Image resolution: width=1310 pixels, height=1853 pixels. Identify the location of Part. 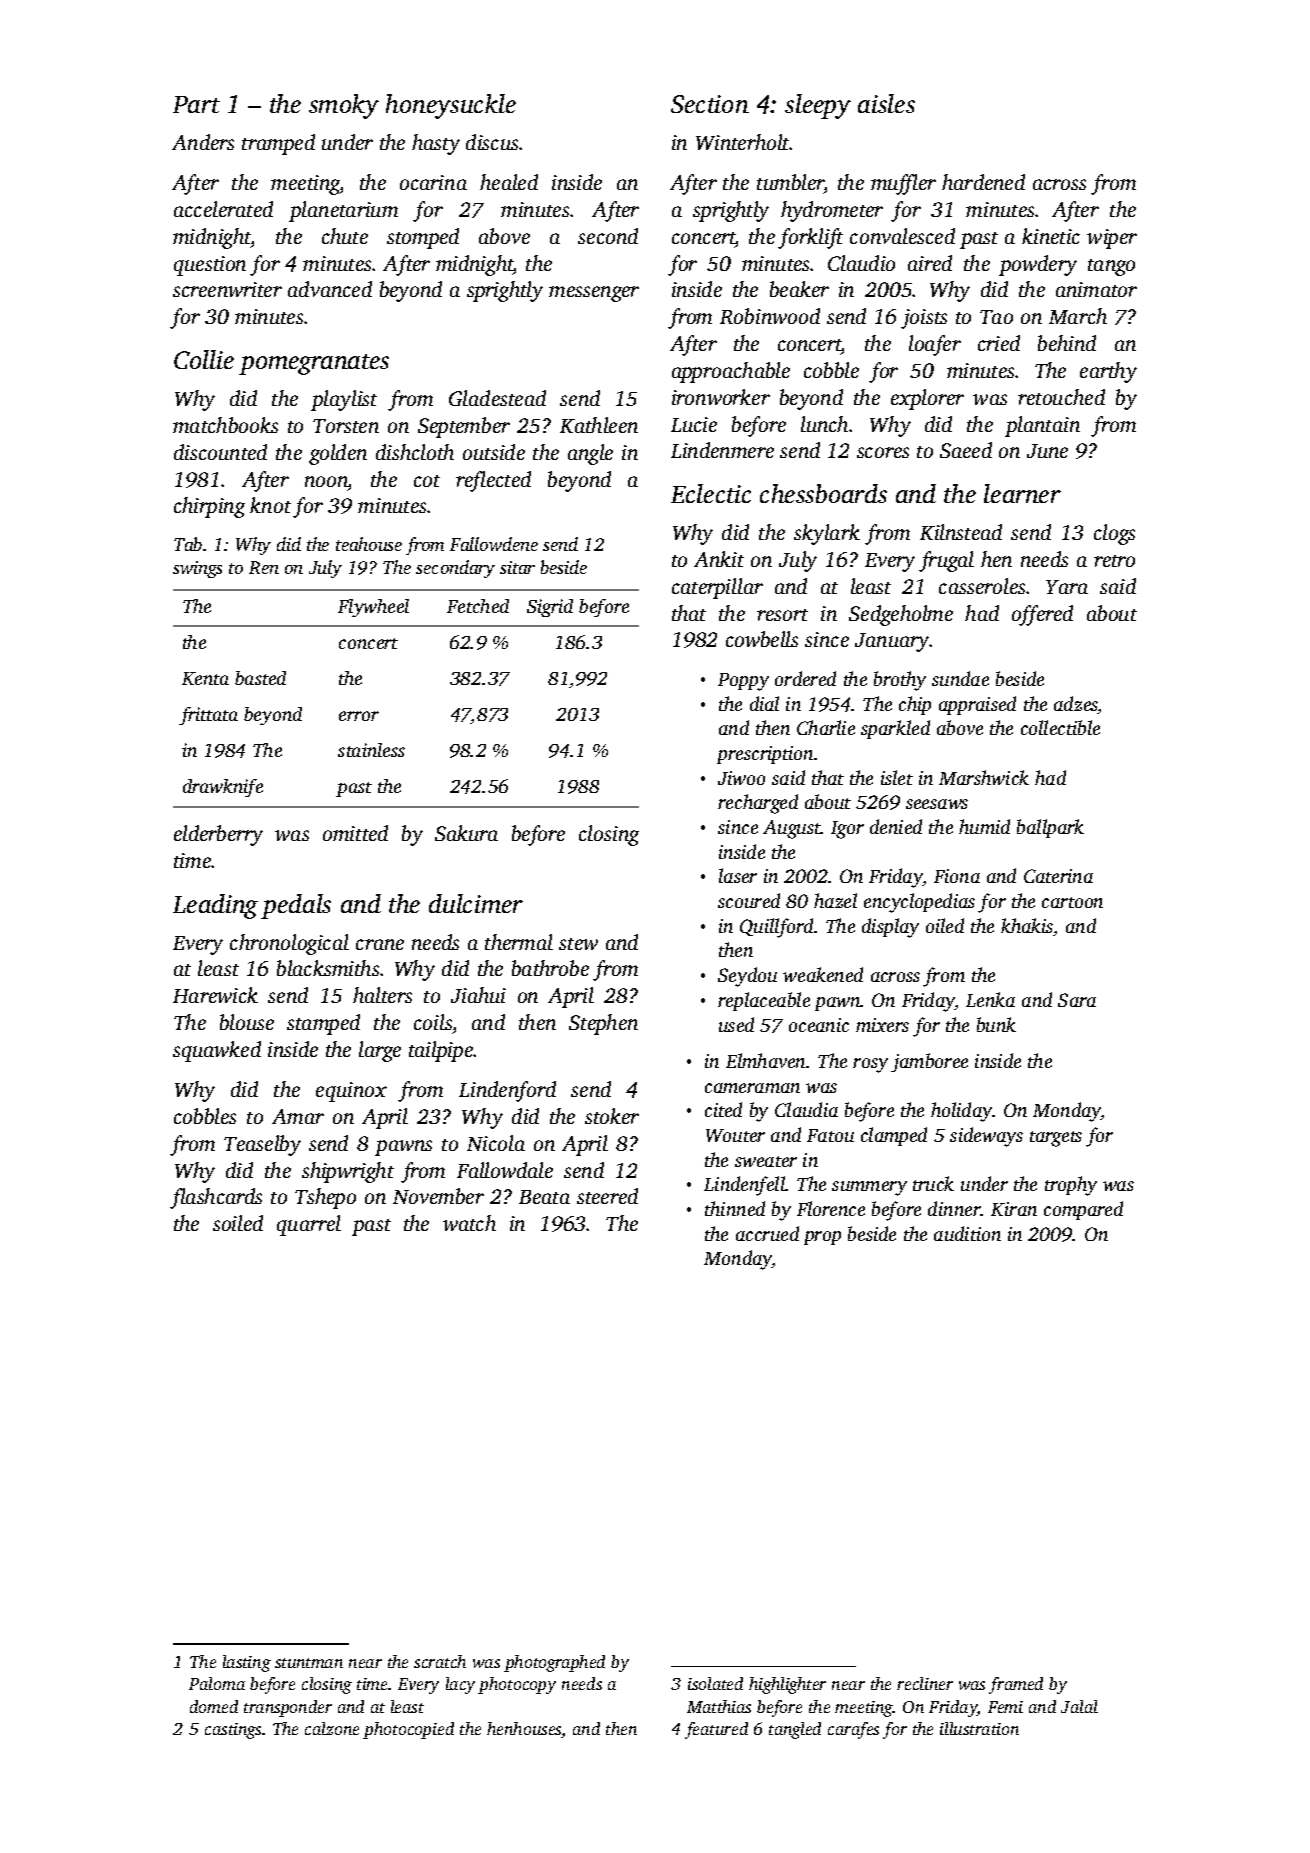
(196, 104).
